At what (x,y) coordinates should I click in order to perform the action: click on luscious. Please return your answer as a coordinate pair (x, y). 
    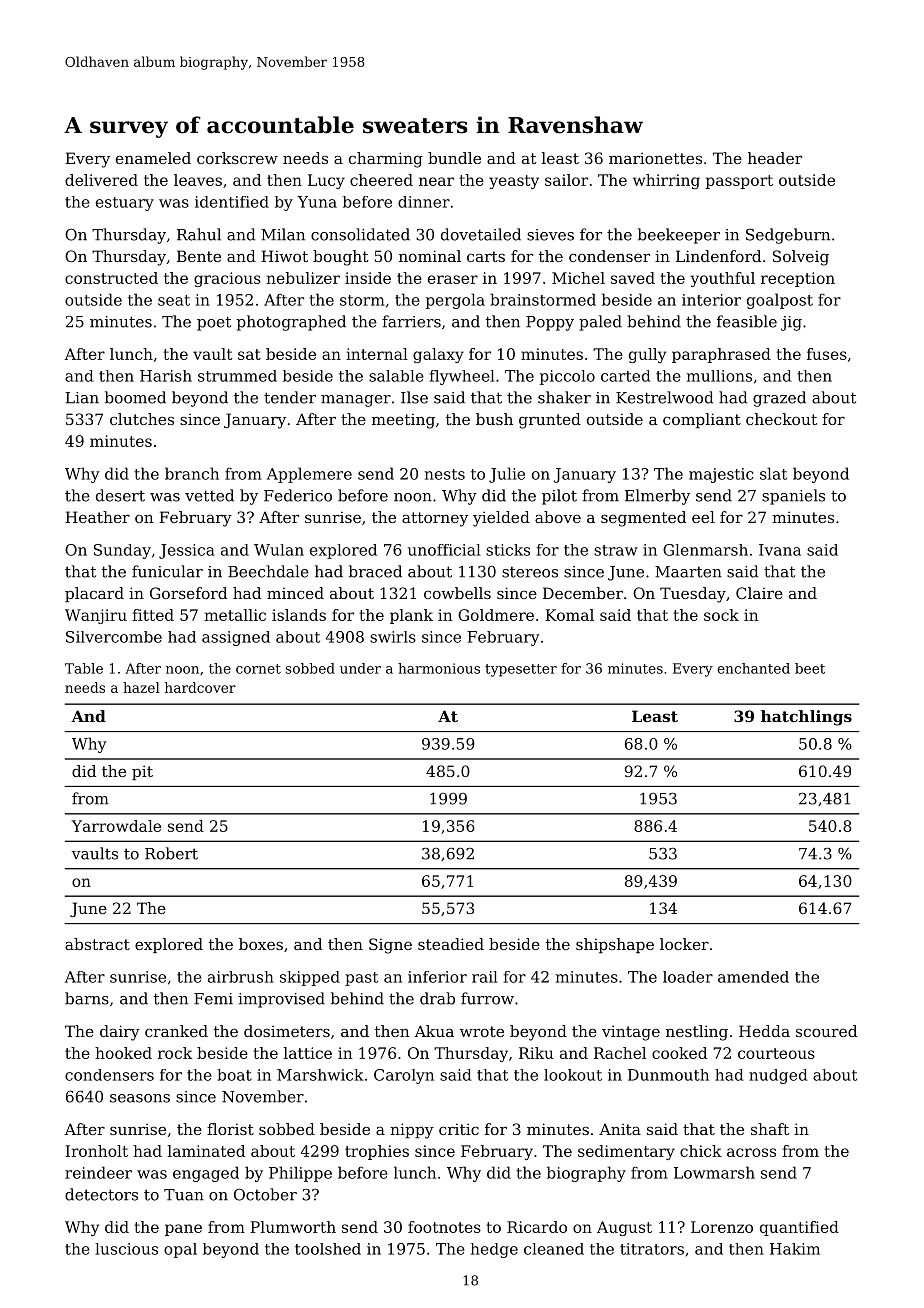
    Looking at the image, I should click on (126, 1249).
